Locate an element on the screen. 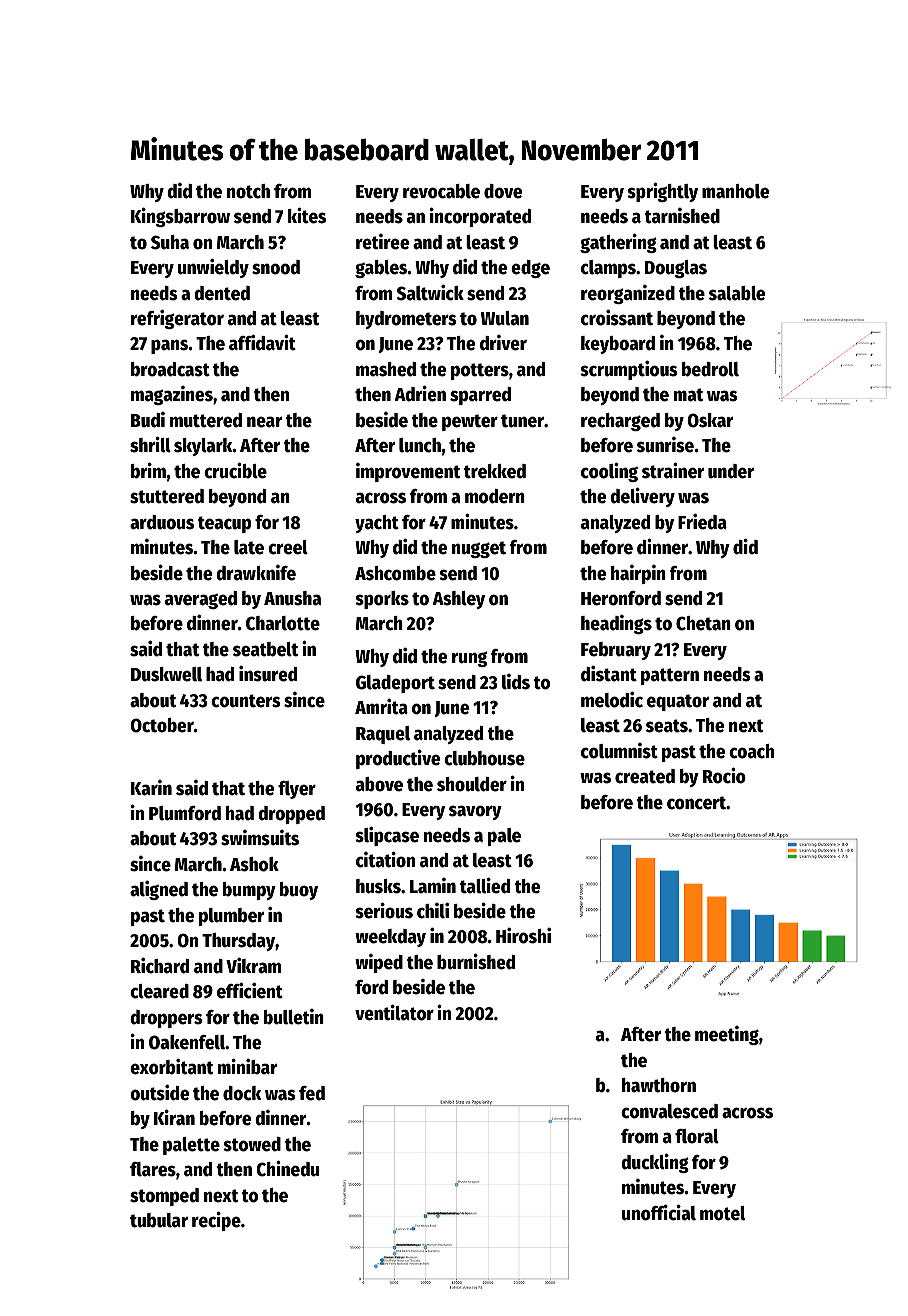 The height and width of the screenshot is (1316, 908). Hiroshi is located at coordinates (523, 936).
